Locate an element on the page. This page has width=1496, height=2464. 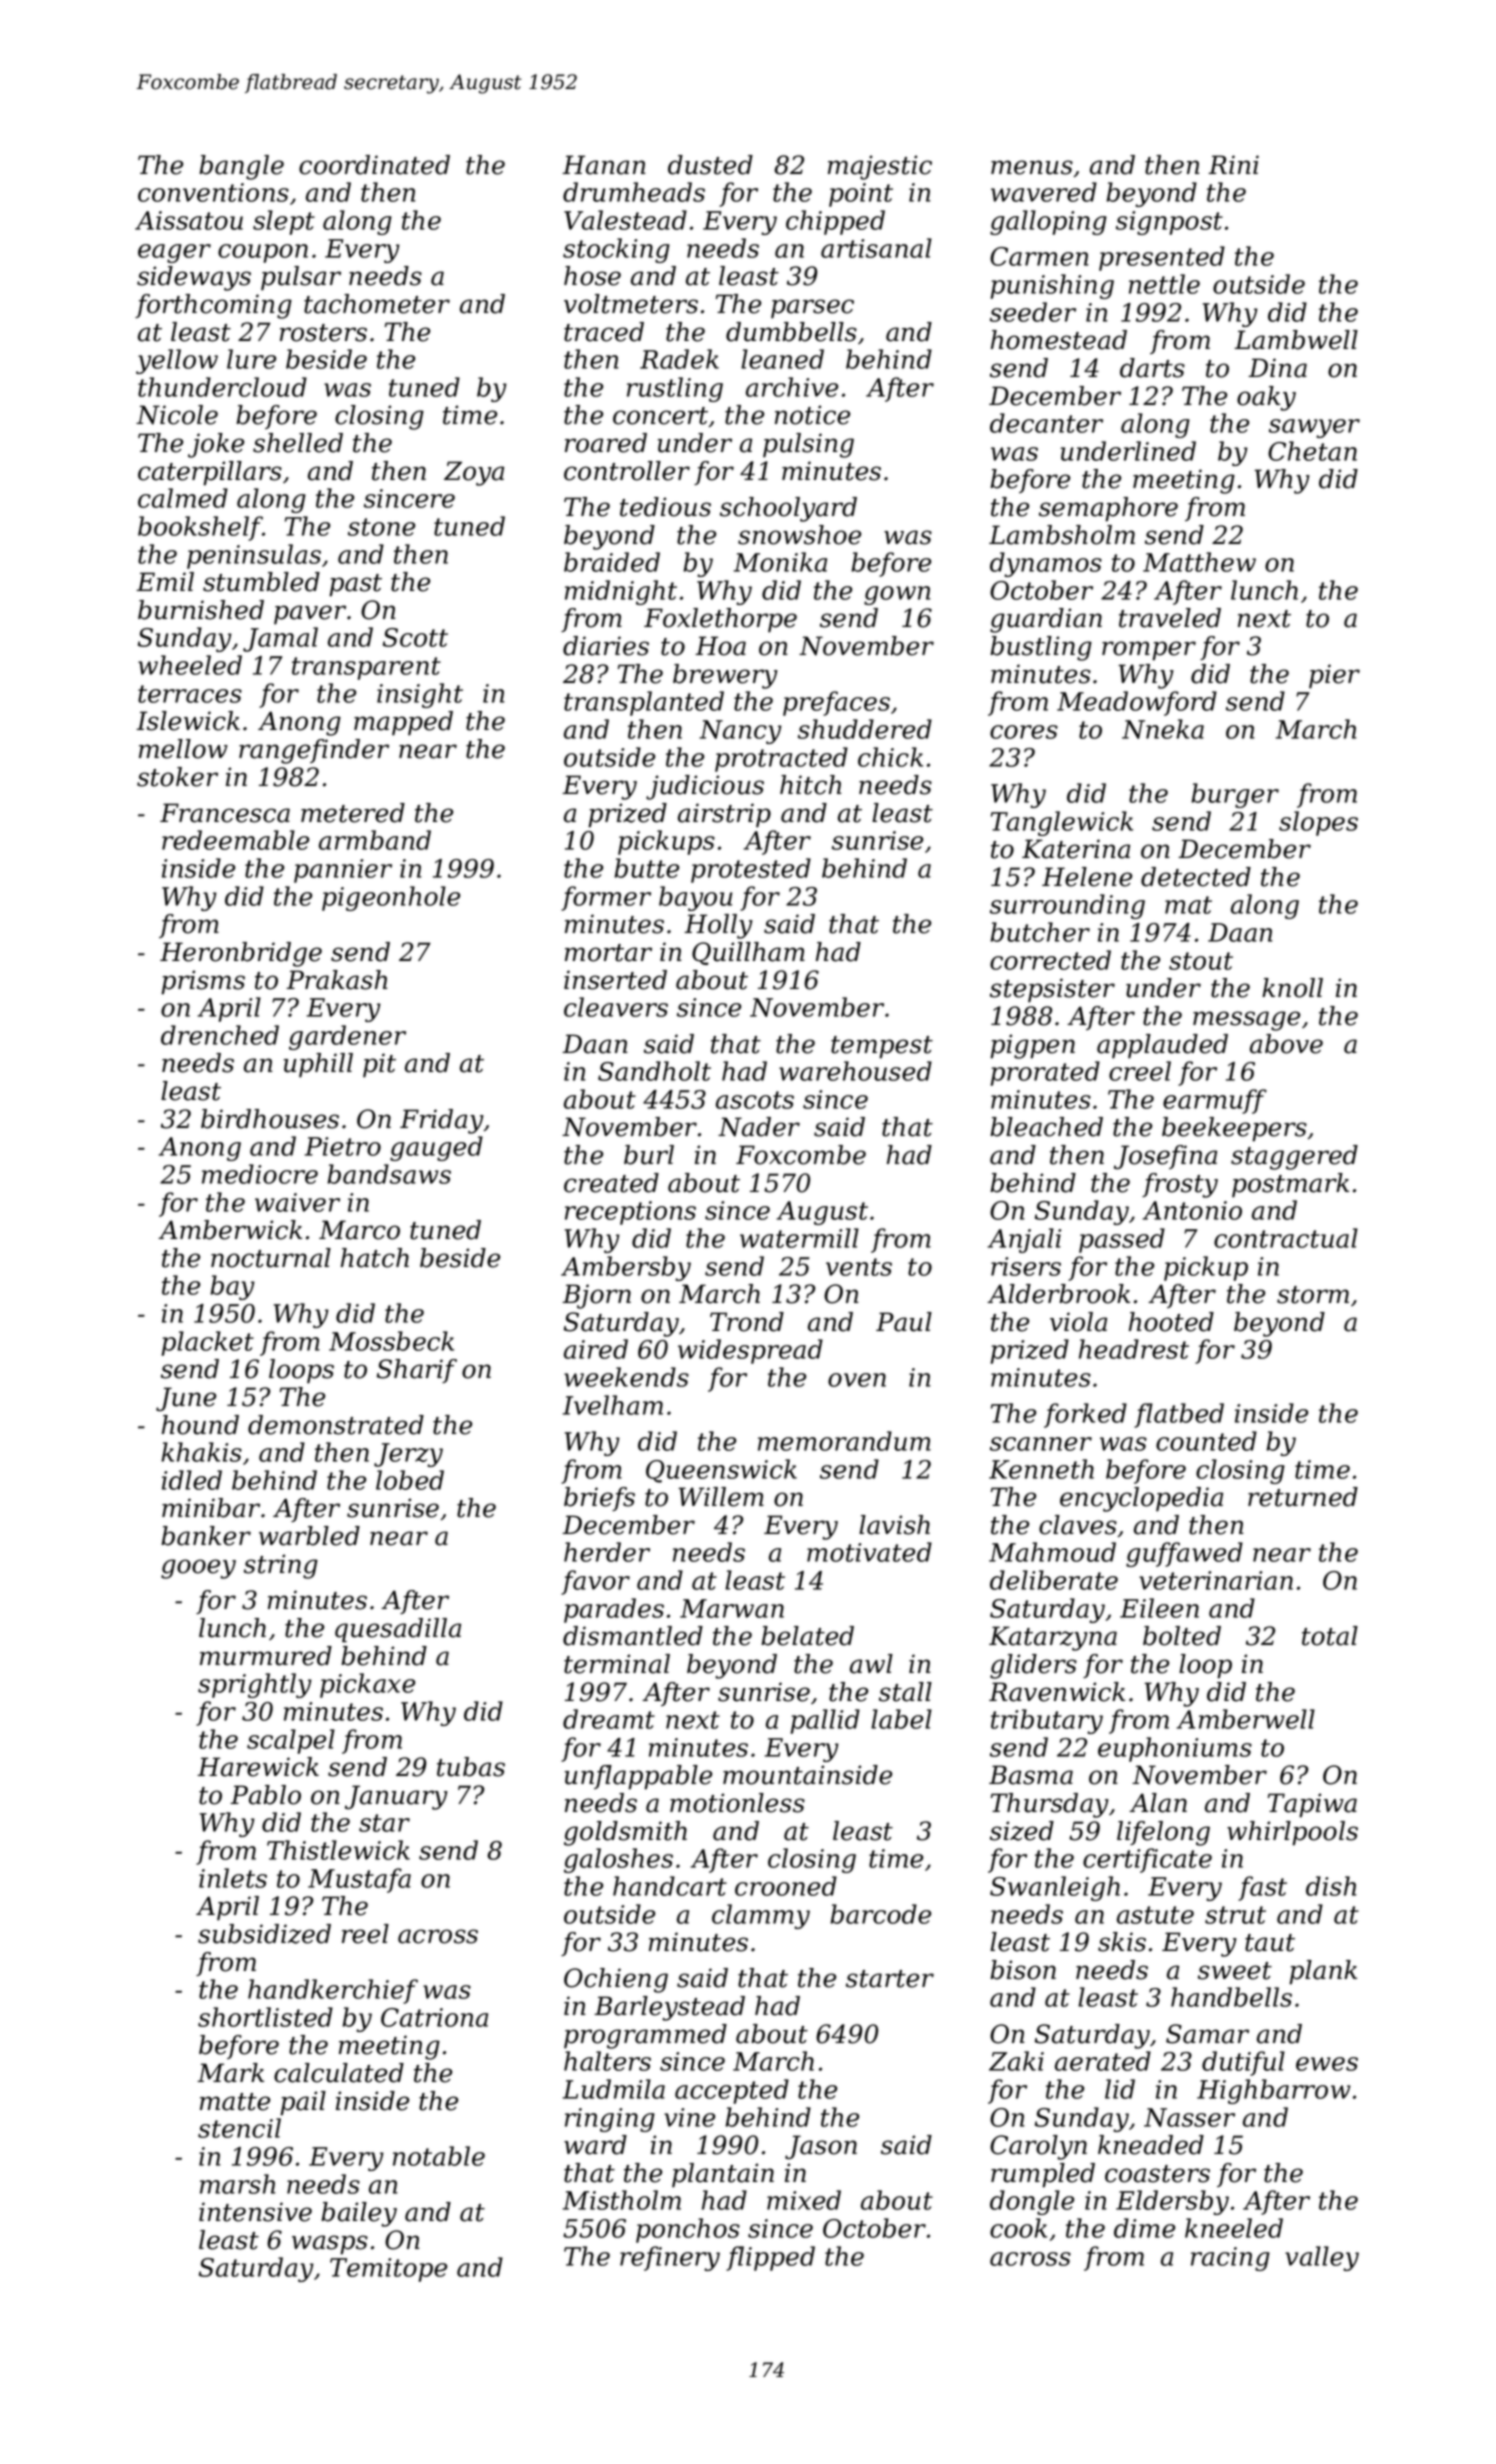
briefs is located at coordinates (599, 1499).
